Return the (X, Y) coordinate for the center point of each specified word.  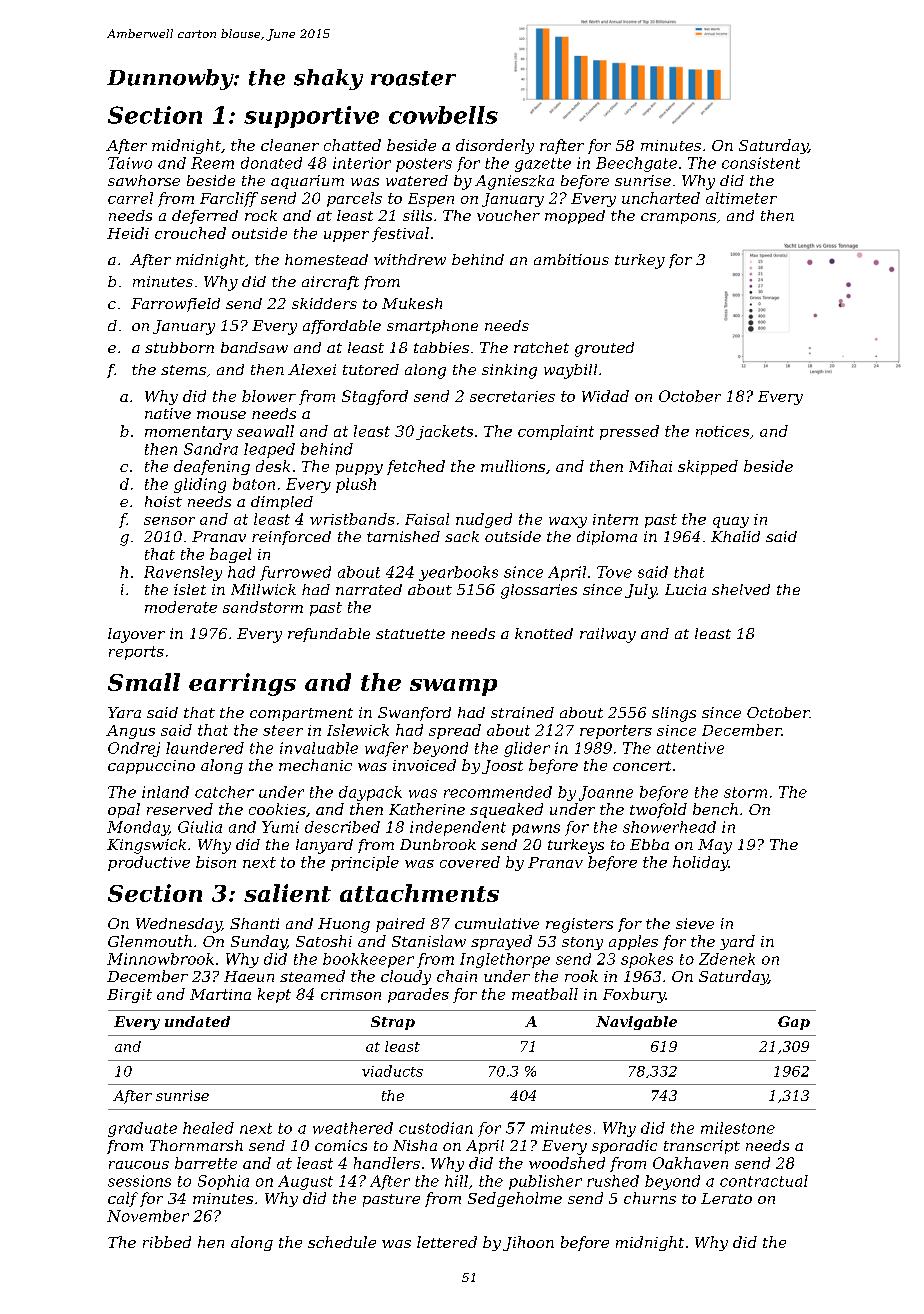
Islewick (358, 730)
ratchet (541, 347)
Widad (605, 396)
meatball (545, 994)
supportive (311, 117)
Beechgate (636, 164)
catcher (224, 792)
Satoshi (324, 941)
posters (424, 165)
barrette (206, 1163)
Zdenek (727, 959)
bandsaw (254, 347)
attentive (690, 748)
